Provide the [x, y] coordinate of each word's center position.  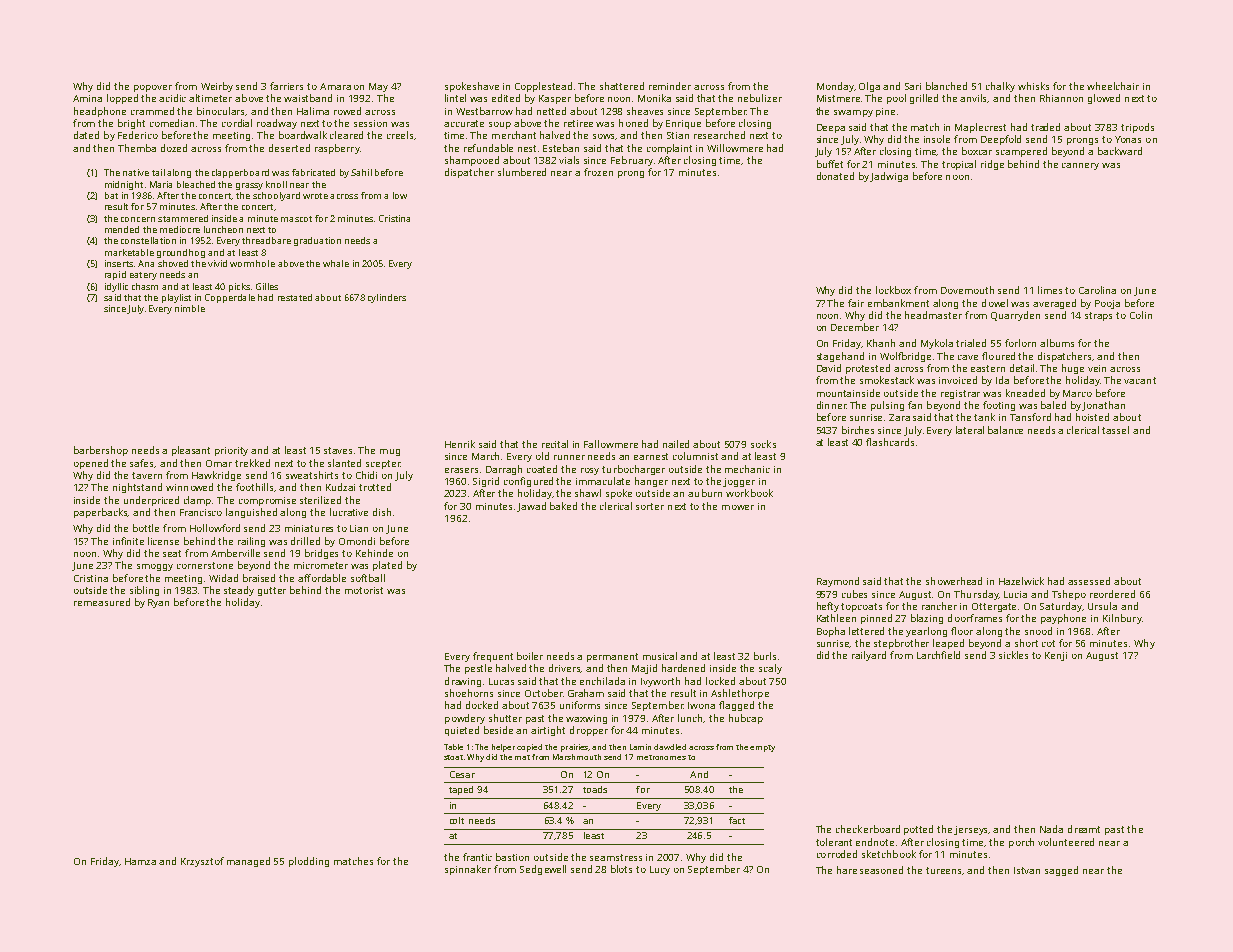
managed [248, 862]
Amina [87, 98]
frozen [598, 172]
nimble [190, 308]
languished [251, 513]
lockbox [893, 290]
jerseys [971, 830]
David [829, 368]
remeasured [102, 602]
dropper [589, 731]
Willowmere [735, 148]
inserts [119, 263]
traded [1045, 127]
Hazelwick [1021, 581]
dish [382, 512]
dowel [995, 303]
